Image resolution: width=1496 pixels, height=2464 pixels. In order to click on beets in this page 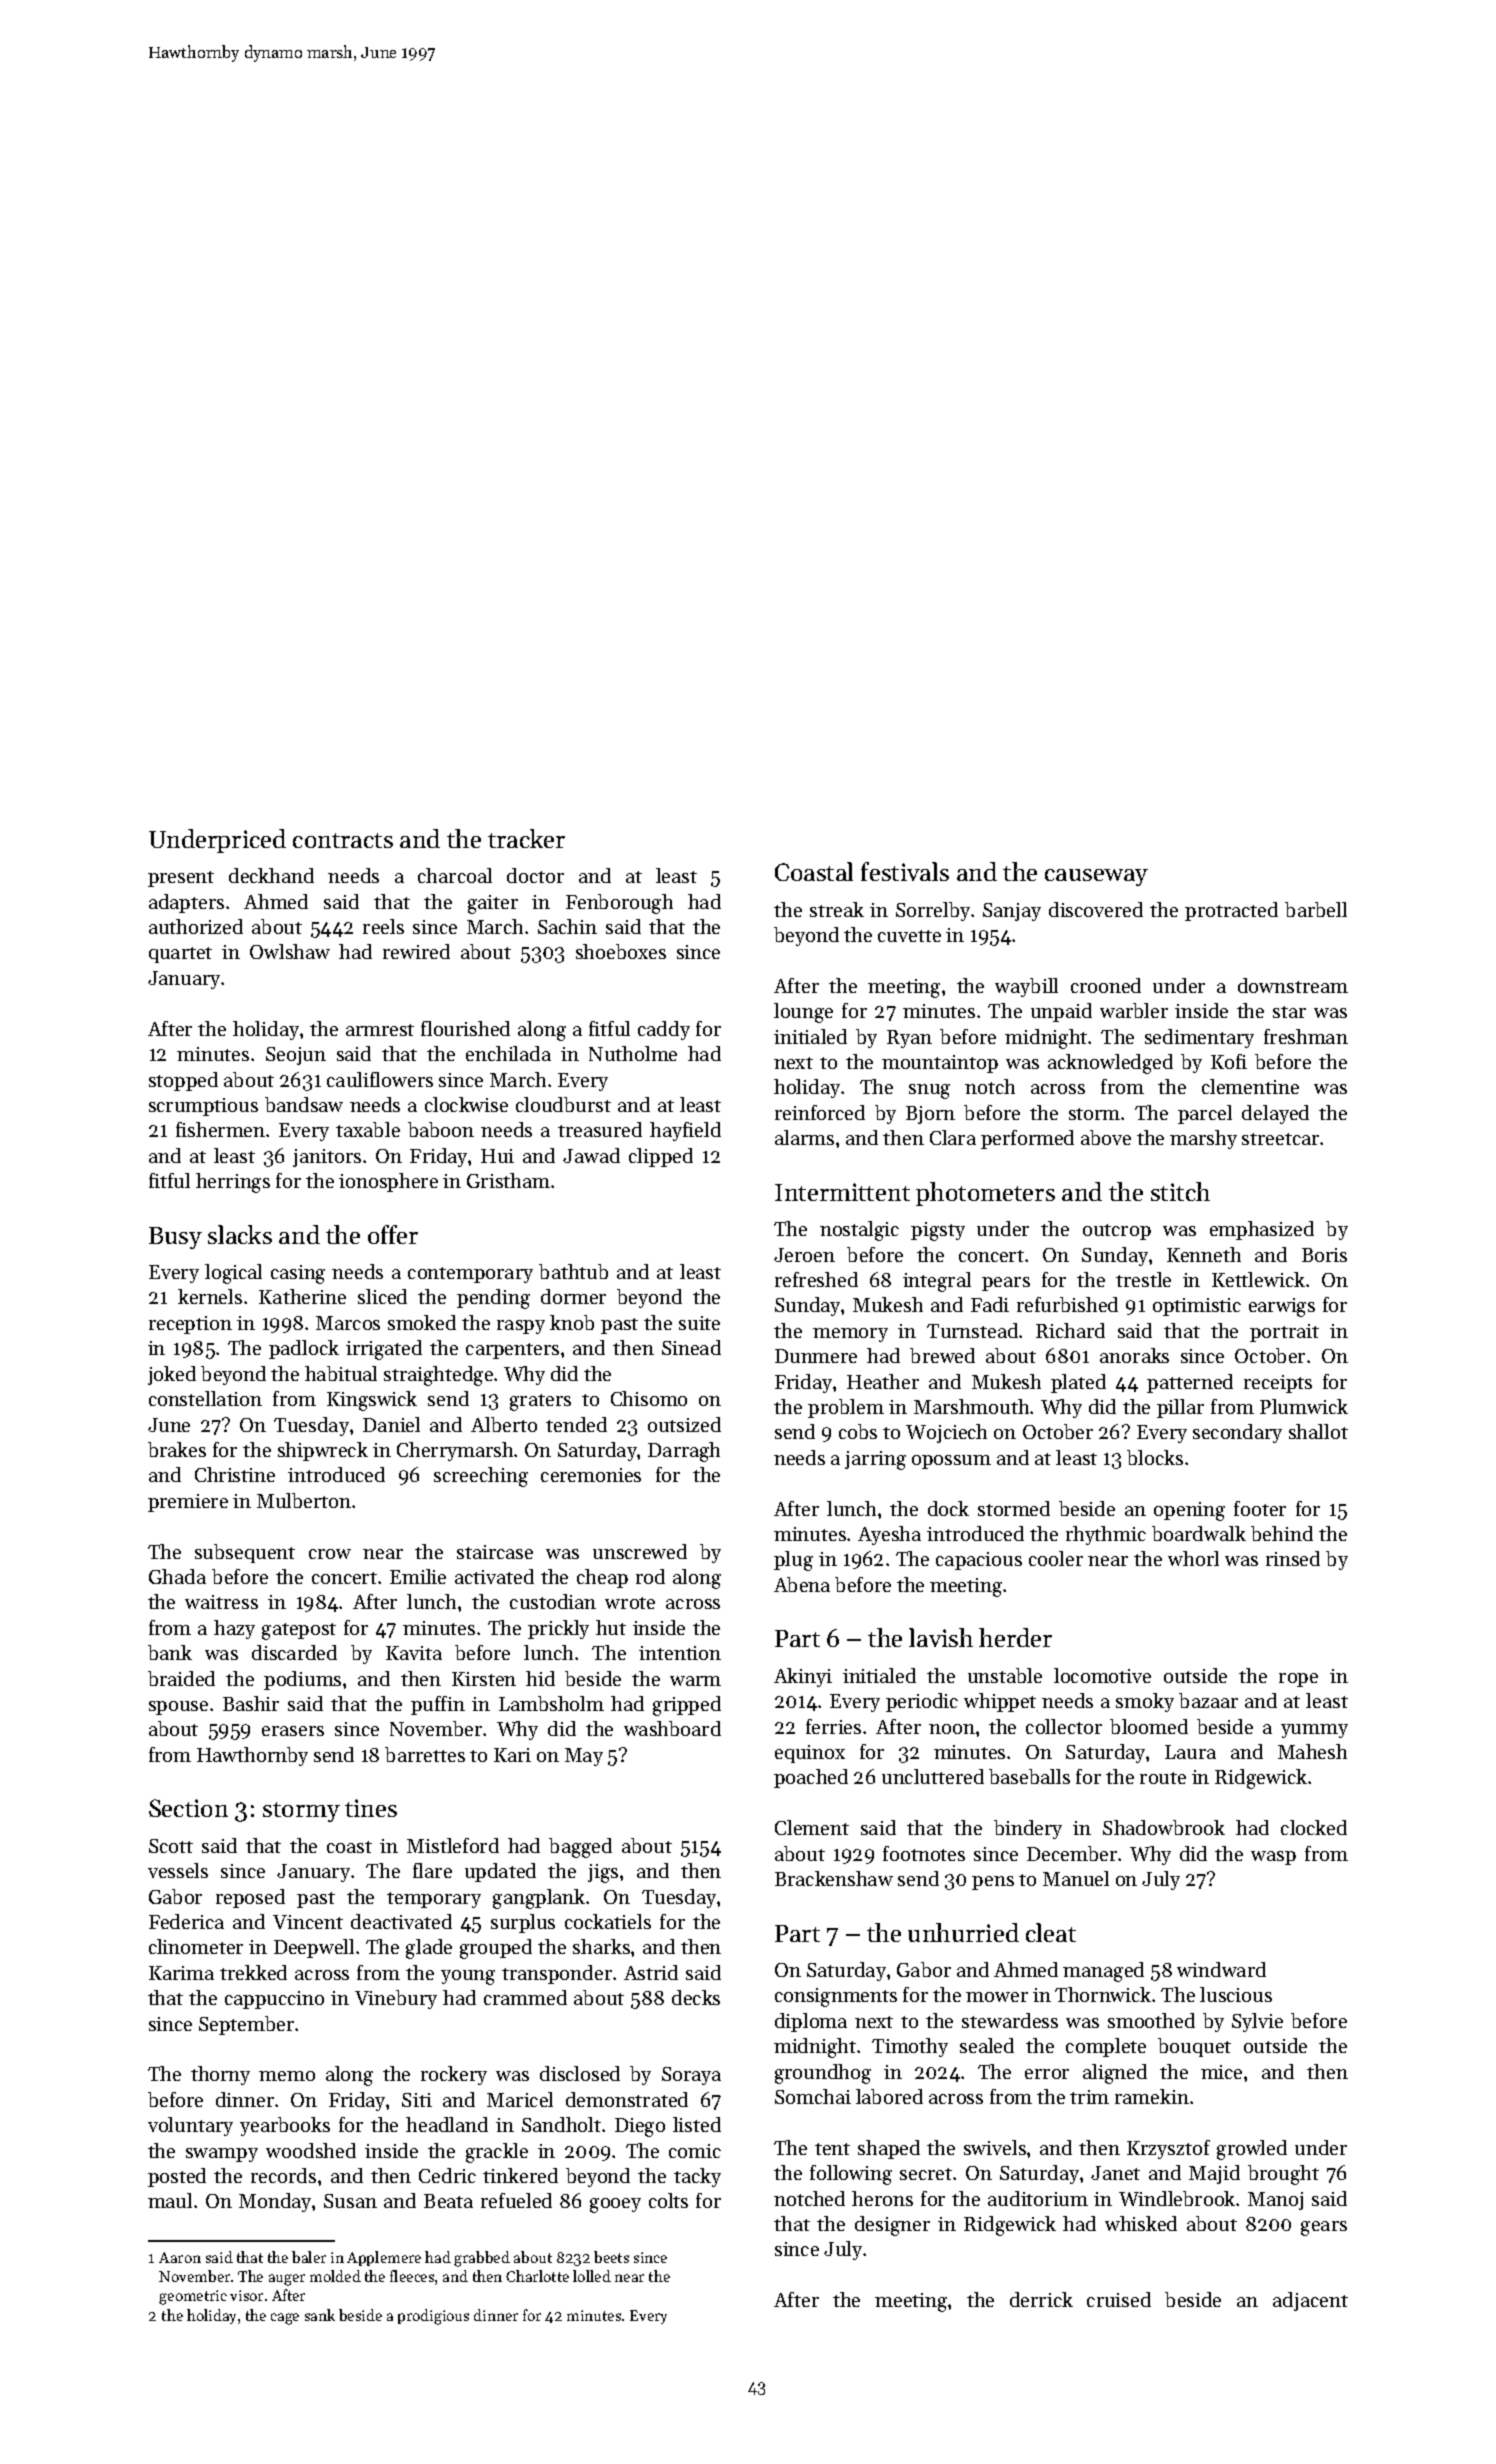, I will do `click(611, 2257)`.
